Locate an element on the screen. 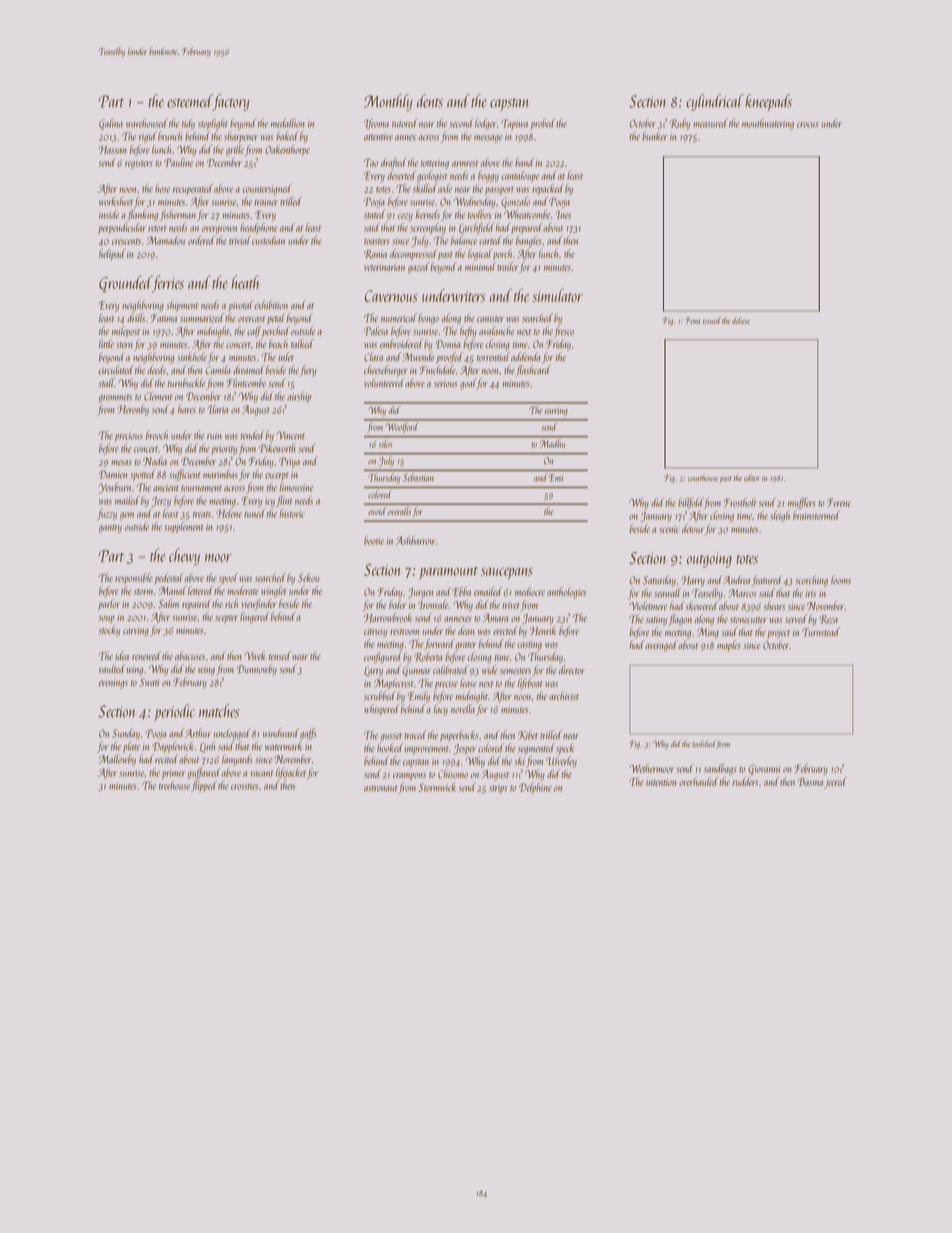 The image size is (952, 1233). registers is located at coordinates (139, 164).
